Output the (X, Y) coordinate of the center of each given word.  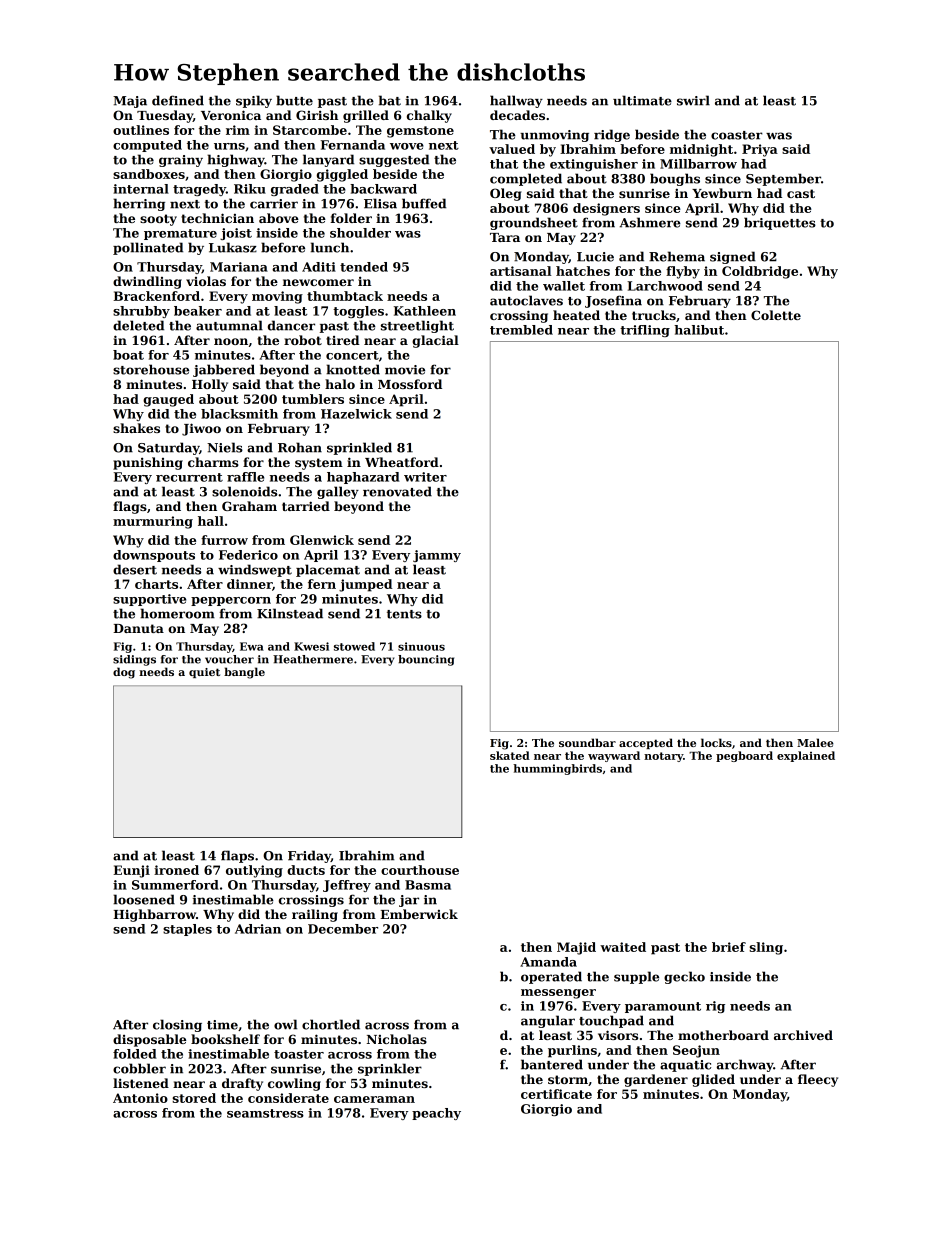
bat (390, 100)
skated (510, 755)
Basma (428, 885)
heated (576, 315)
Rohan (300, 447)
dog (124, 673)
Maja (130, 102)
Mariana (239, 267)
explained (806, 756)
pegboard (744, 756)
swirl (693, 100)
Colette (776, 315)
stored (194, 1098)
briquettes (780, 223)
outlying (254, 871)
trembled (521, 330)
